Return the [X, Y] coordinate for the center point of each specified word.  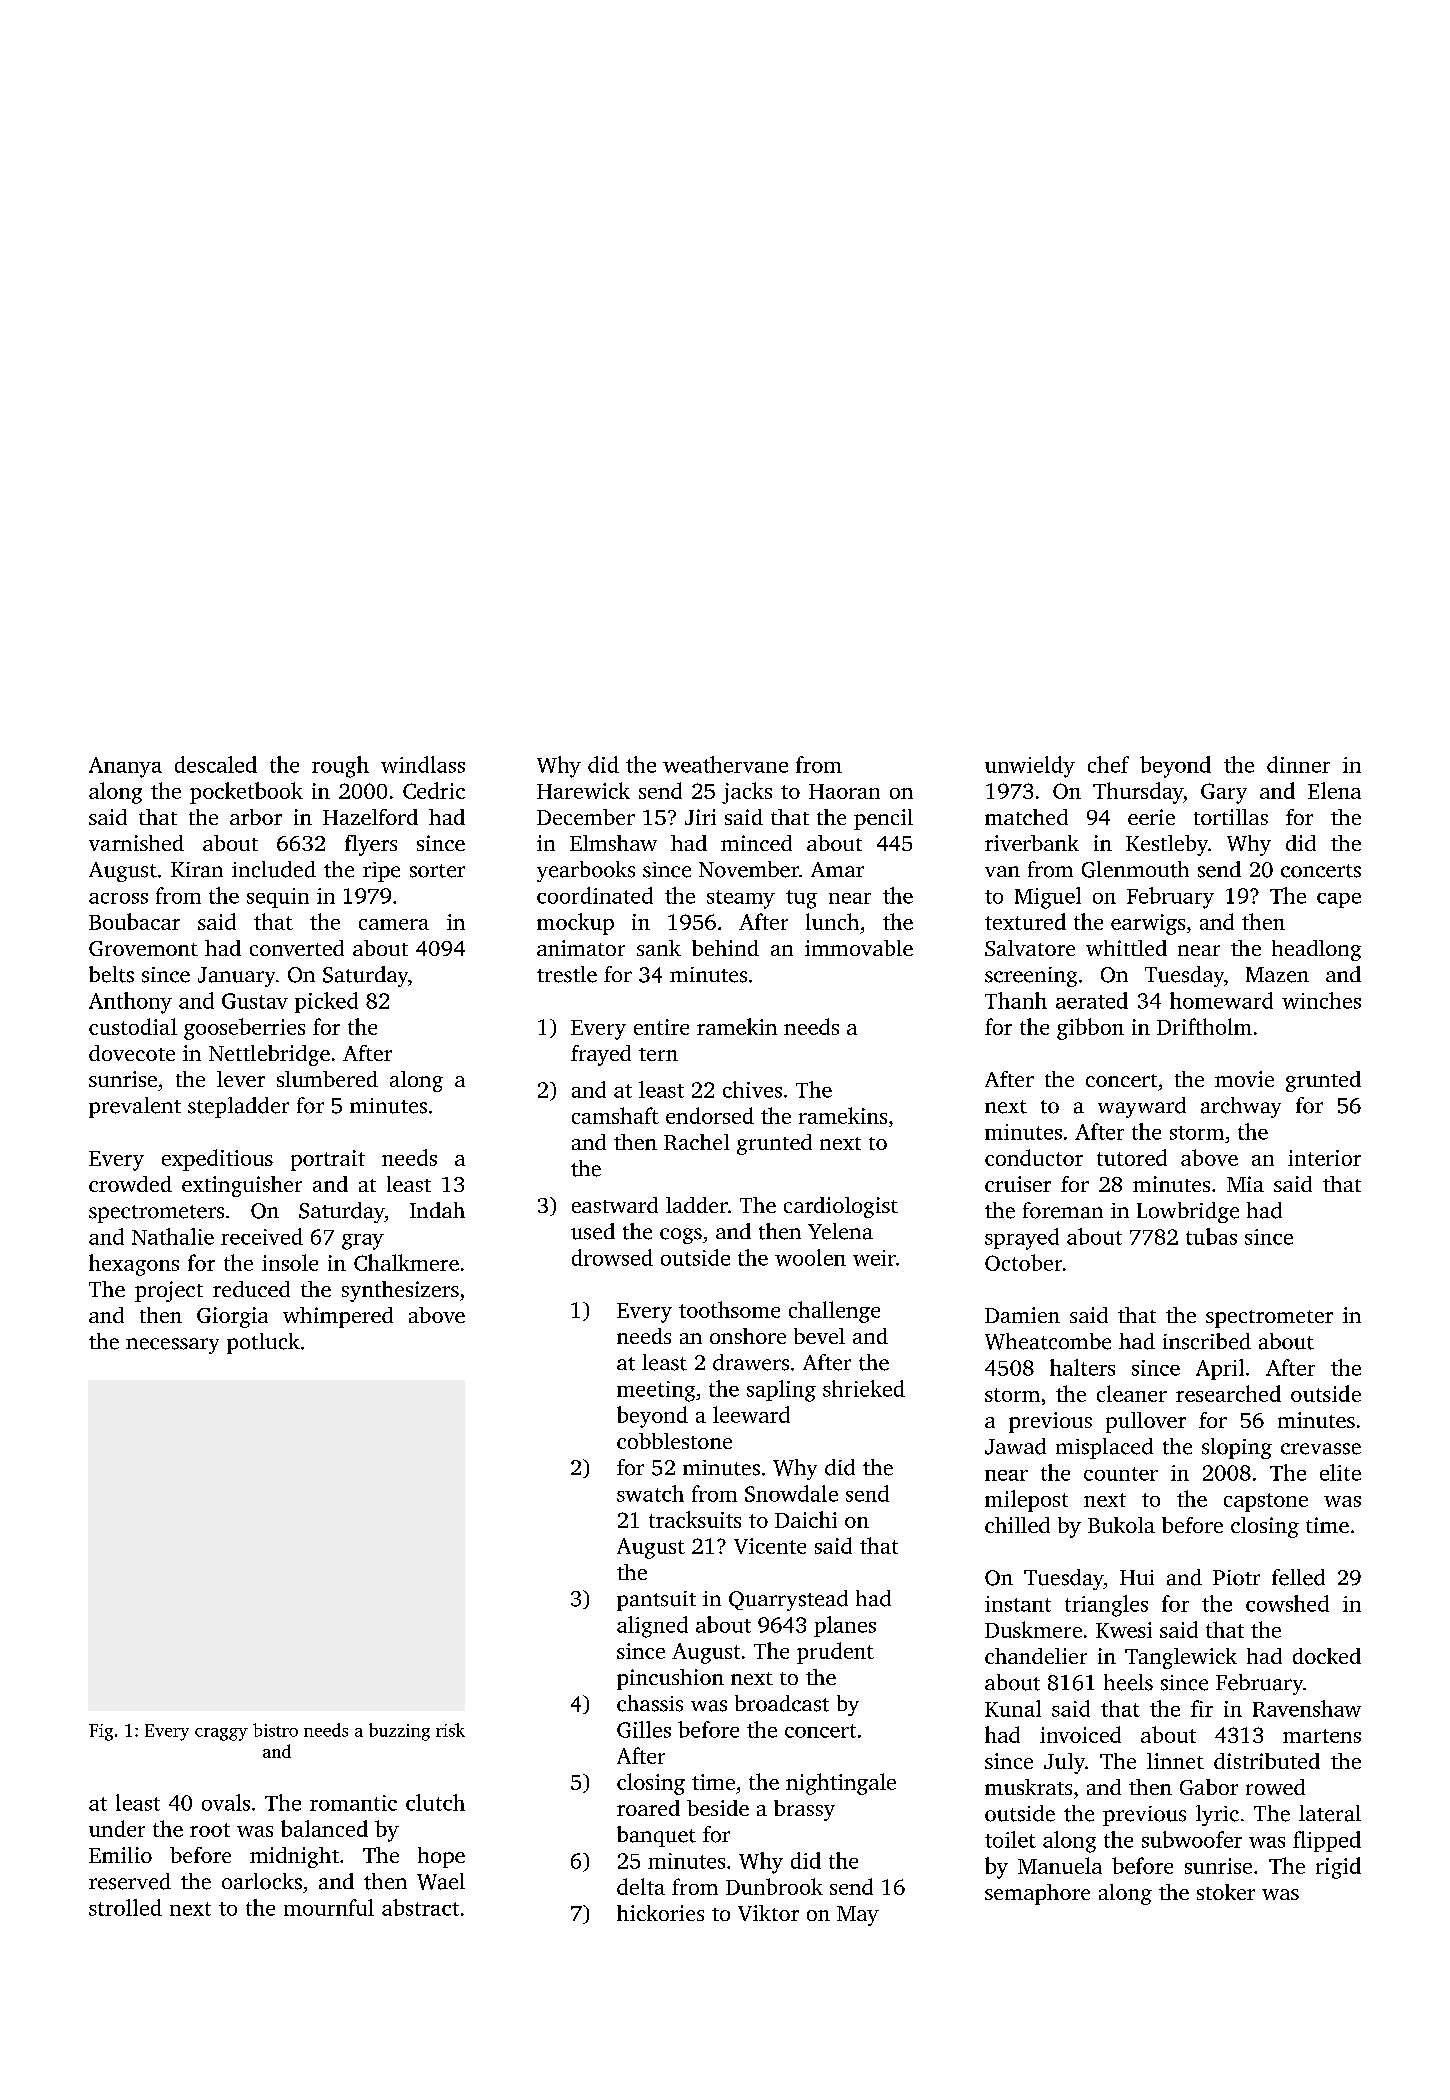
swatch [650, 1493]
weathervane [725, 764]
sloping [1237, 1448]
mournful [329, 1907]
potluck [263, 1343]
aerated [1092, 1000]
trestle [567, 974]
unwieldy [1030, 767]
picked [326, 1002]
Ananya [125, 767]
